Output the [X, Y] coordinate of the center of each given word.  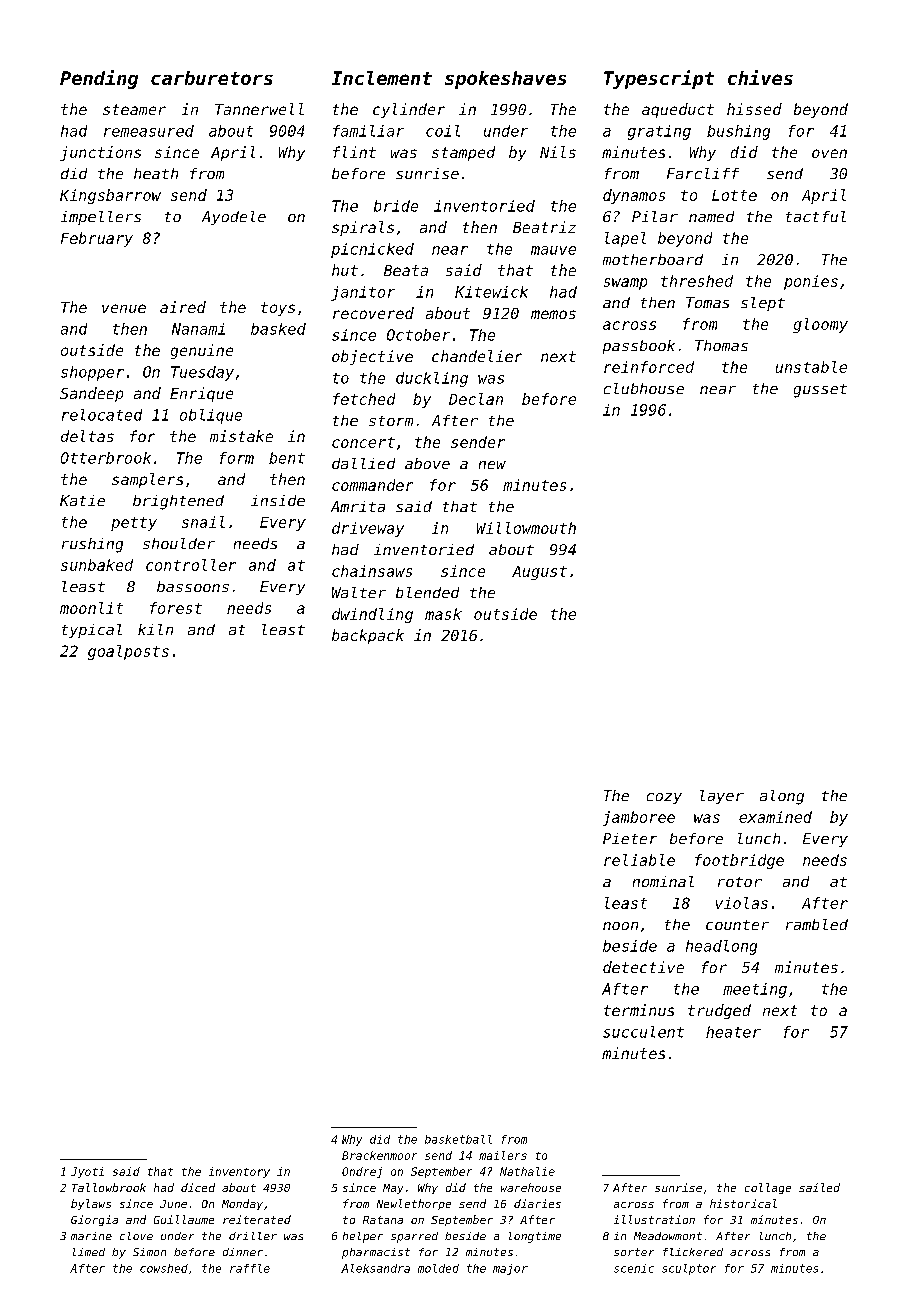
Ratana [383, 1220]
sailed [819, 1187]
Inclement [382, 78]
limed [89, 1252]
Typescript [659, 79]
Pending [99, 79]
